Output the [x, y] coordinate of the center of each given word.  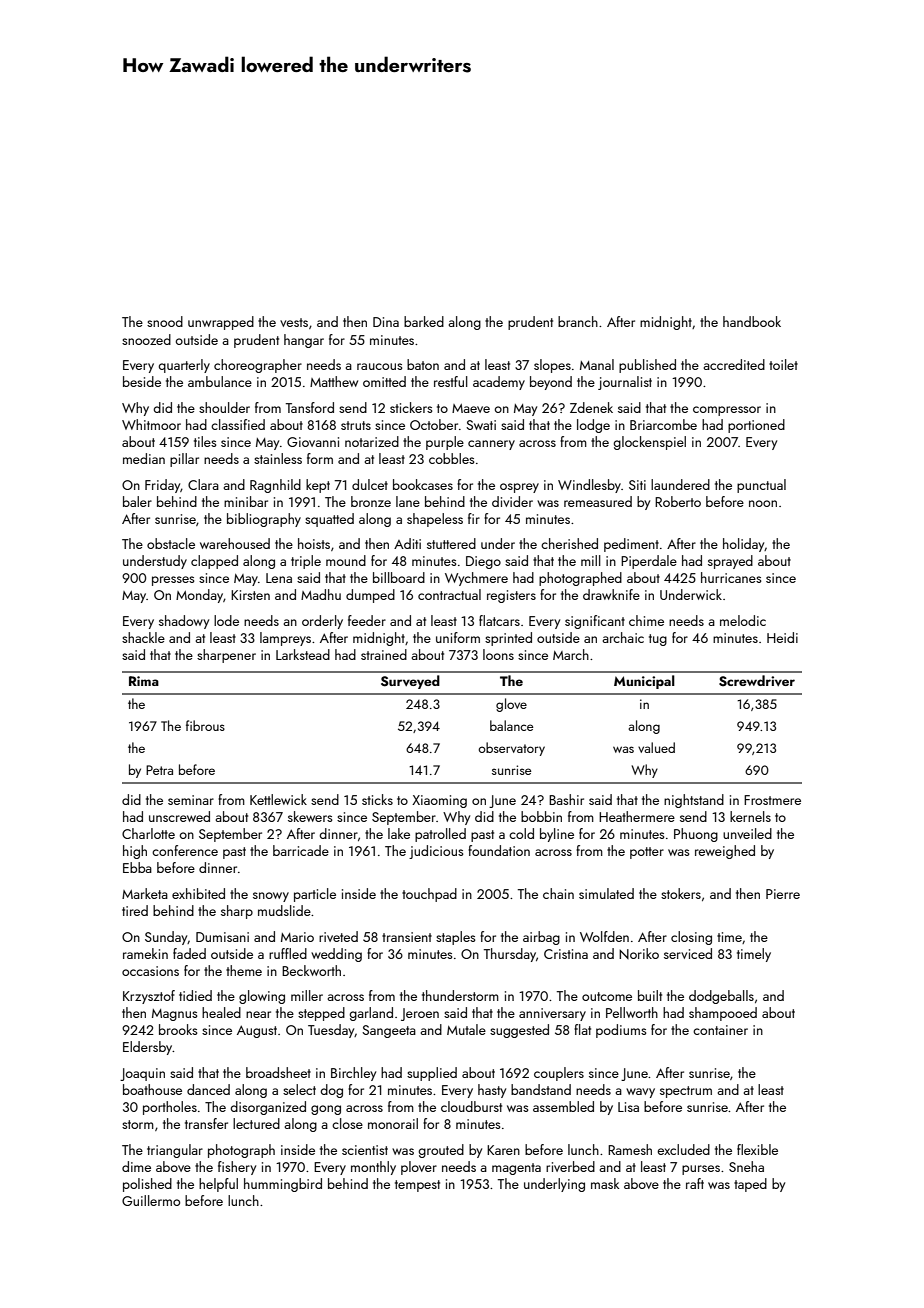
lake [399, 833]
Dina [386, 322]
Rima [144, 681]
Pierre [783, 894]
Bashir [566, 799]
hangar [304, 341]
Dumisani [222, 937]
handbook [752, 321]
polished [147, 1185]
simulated [606, 893]
